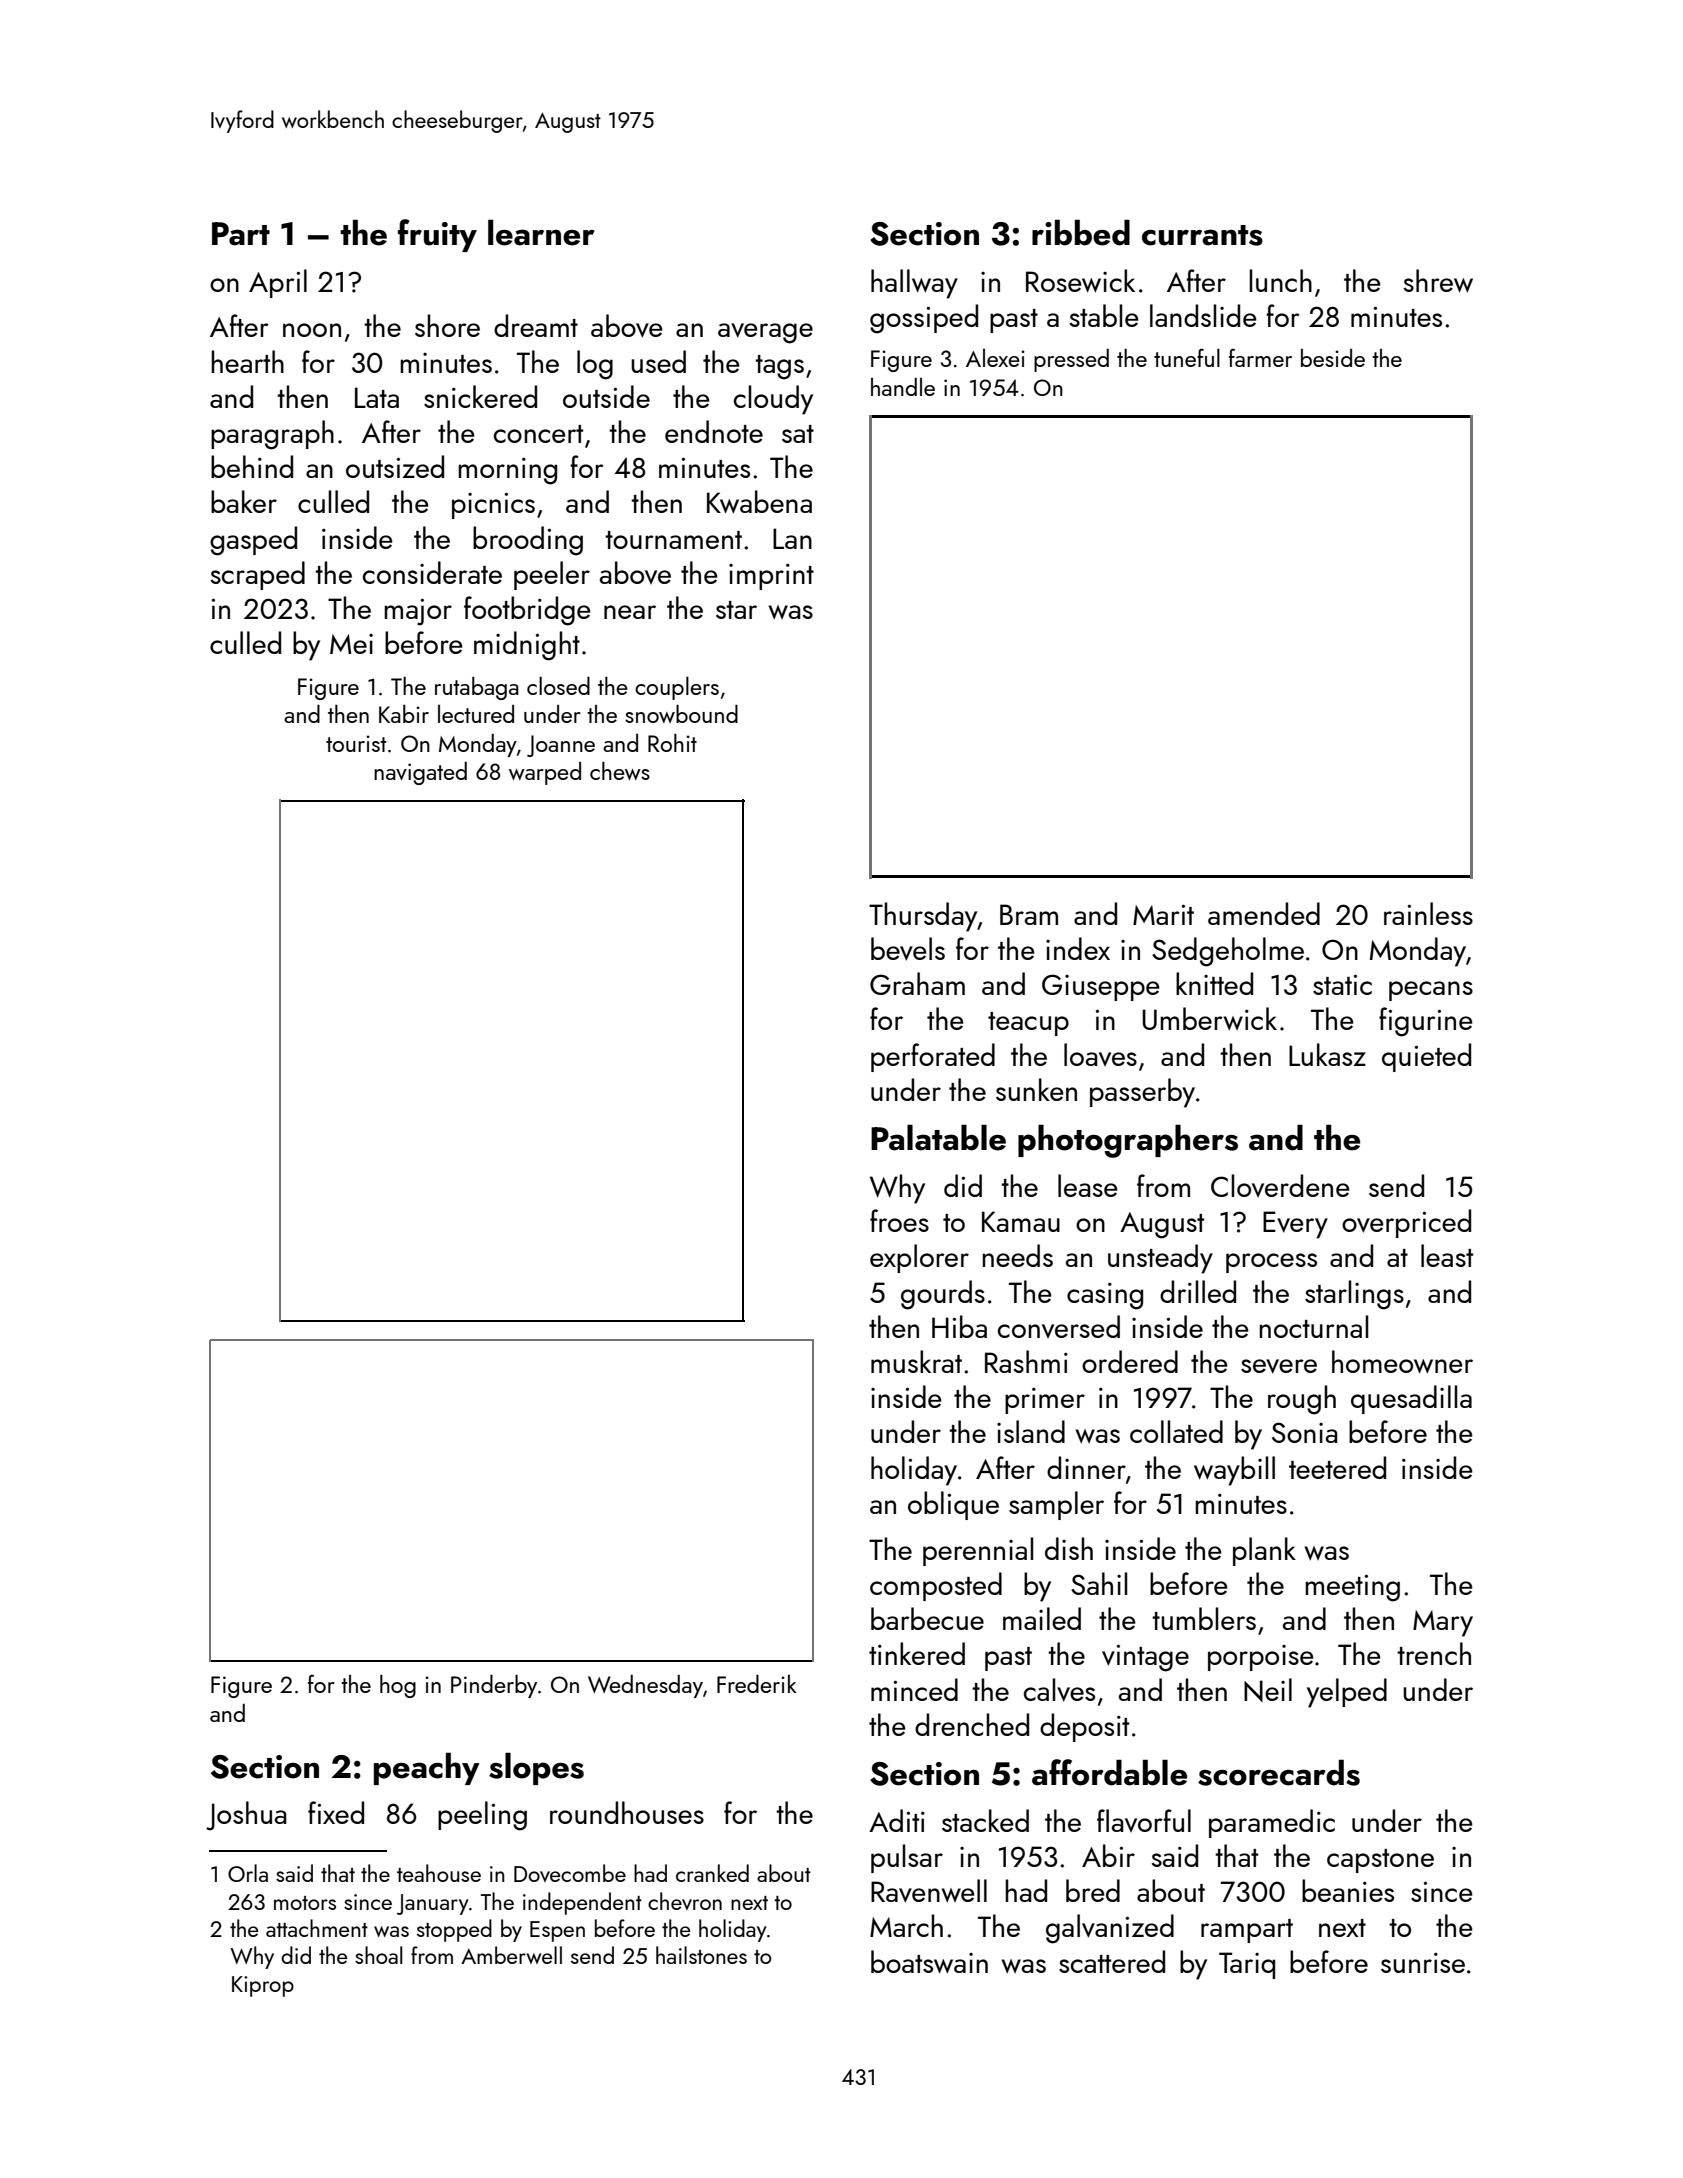  I want to click on Joshua, so click(246, 1816).
